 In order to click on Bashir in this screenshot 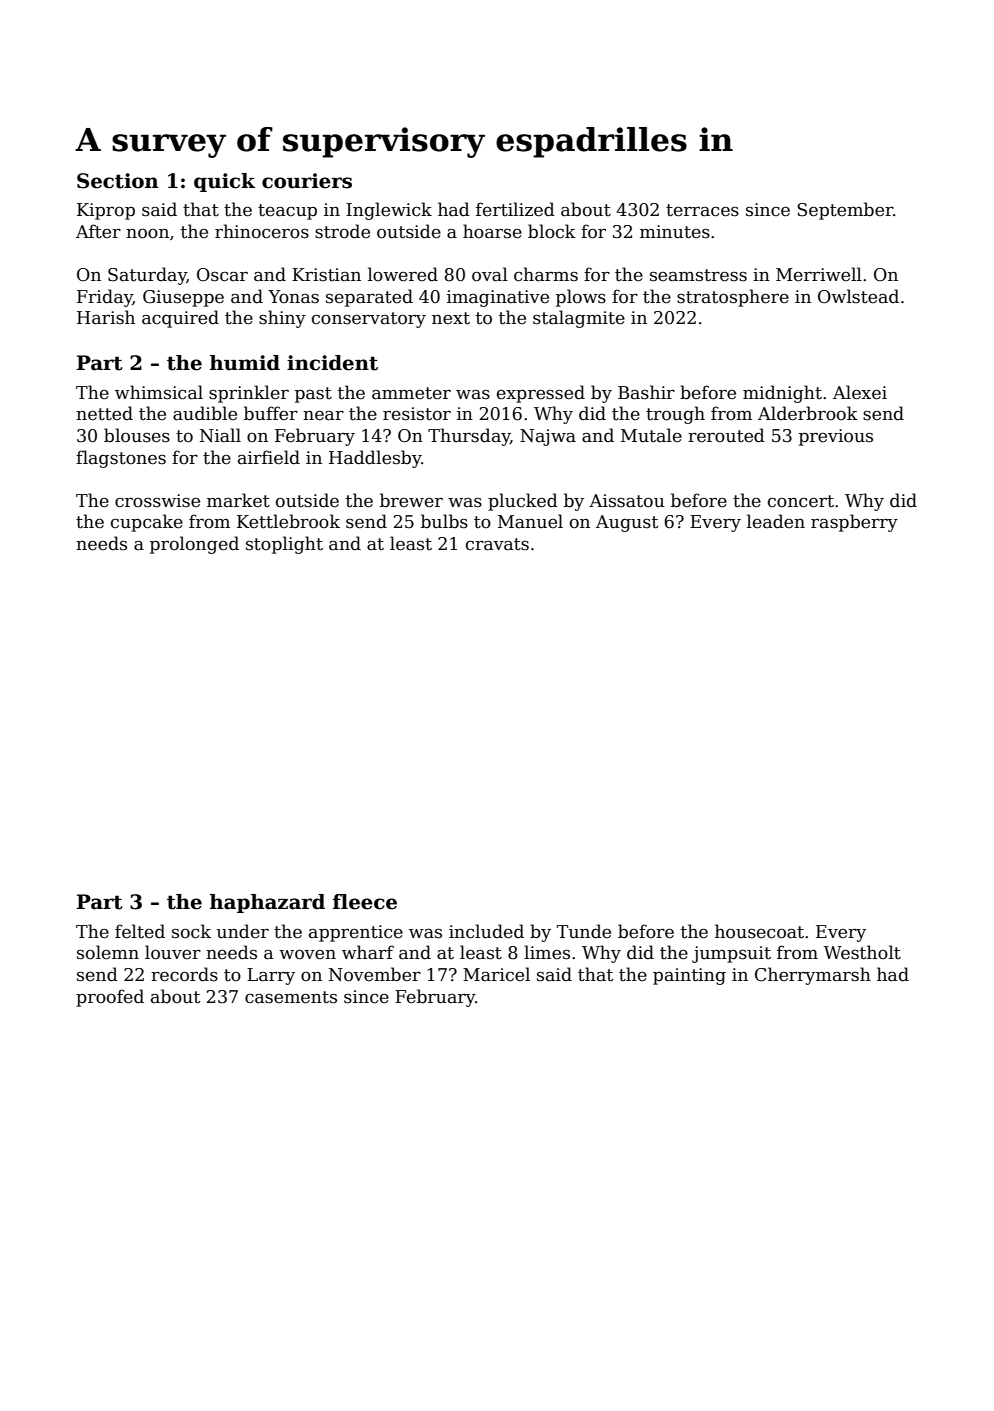, I will do `click(646, 392)`.
